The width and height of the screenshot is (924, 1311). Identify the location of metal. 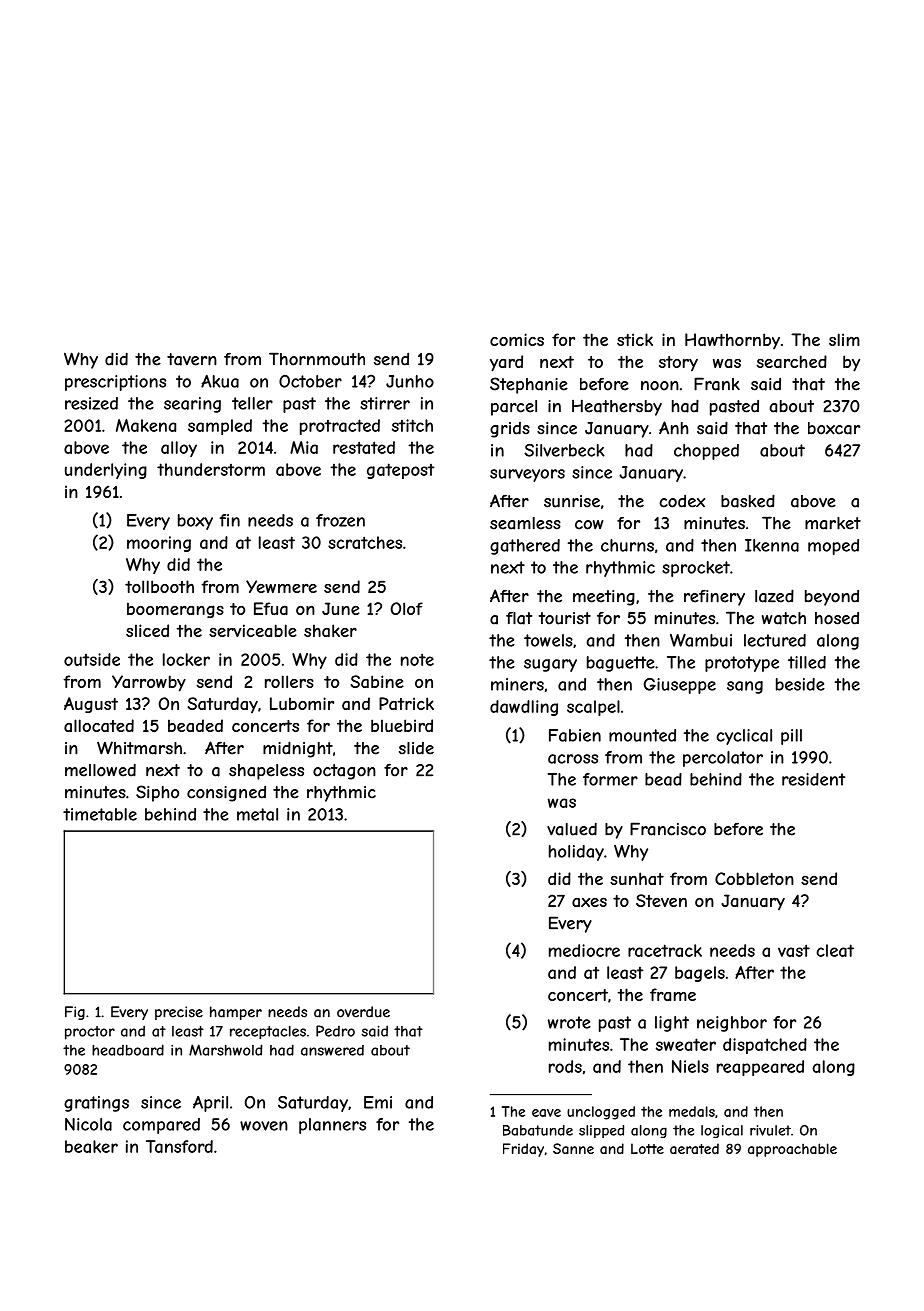
(257, 814).
